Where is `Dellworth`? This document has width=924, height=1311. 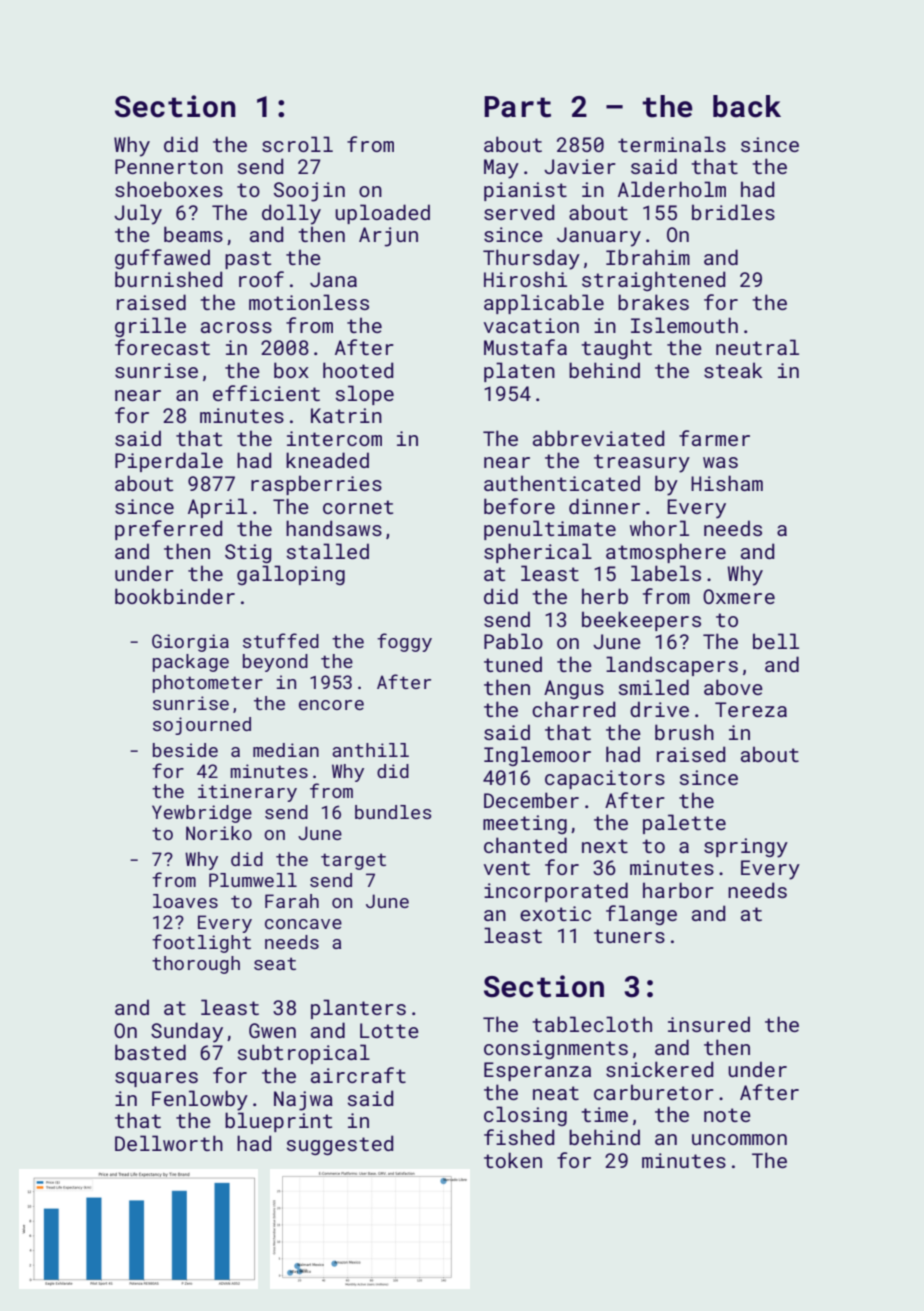 Dellworth is located at coordinates (169, 1143).
